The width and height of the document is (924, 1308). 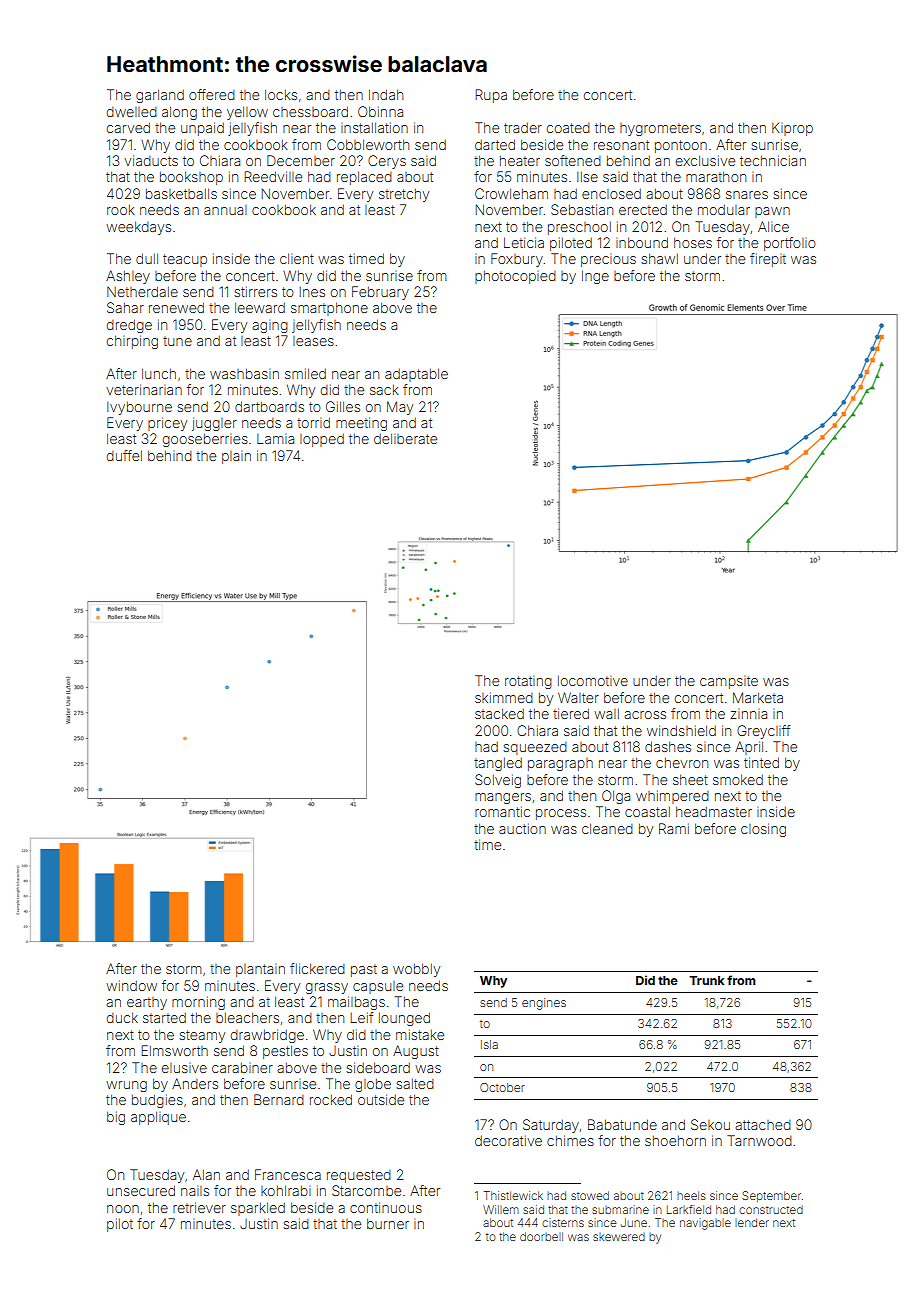 What do you see at coordinates (388, 1223) in the document?
I see `burner` at bounding box center [388, 1223].
